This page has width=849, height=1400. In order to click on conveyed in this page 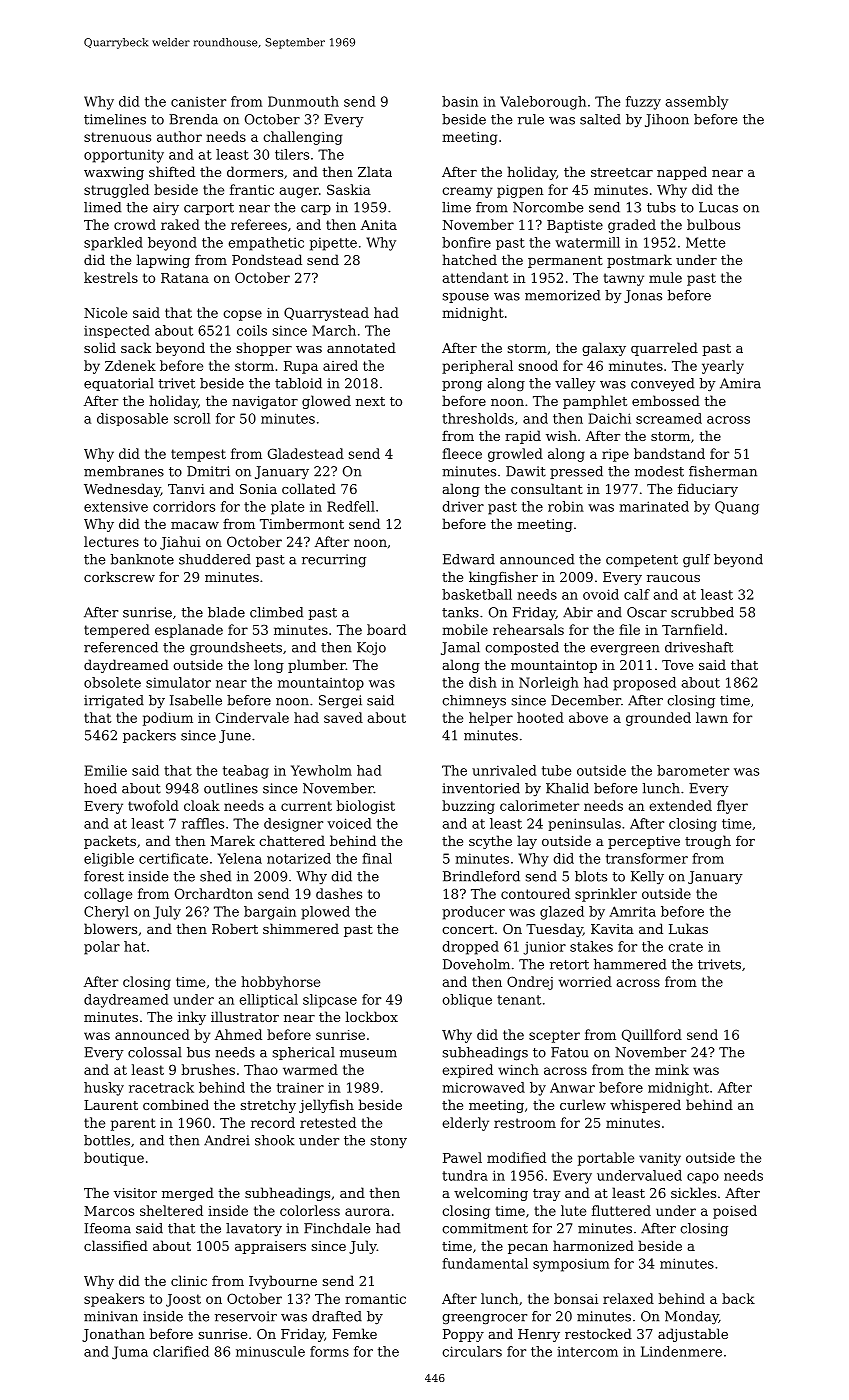, I will do `click(662, 384)`.
